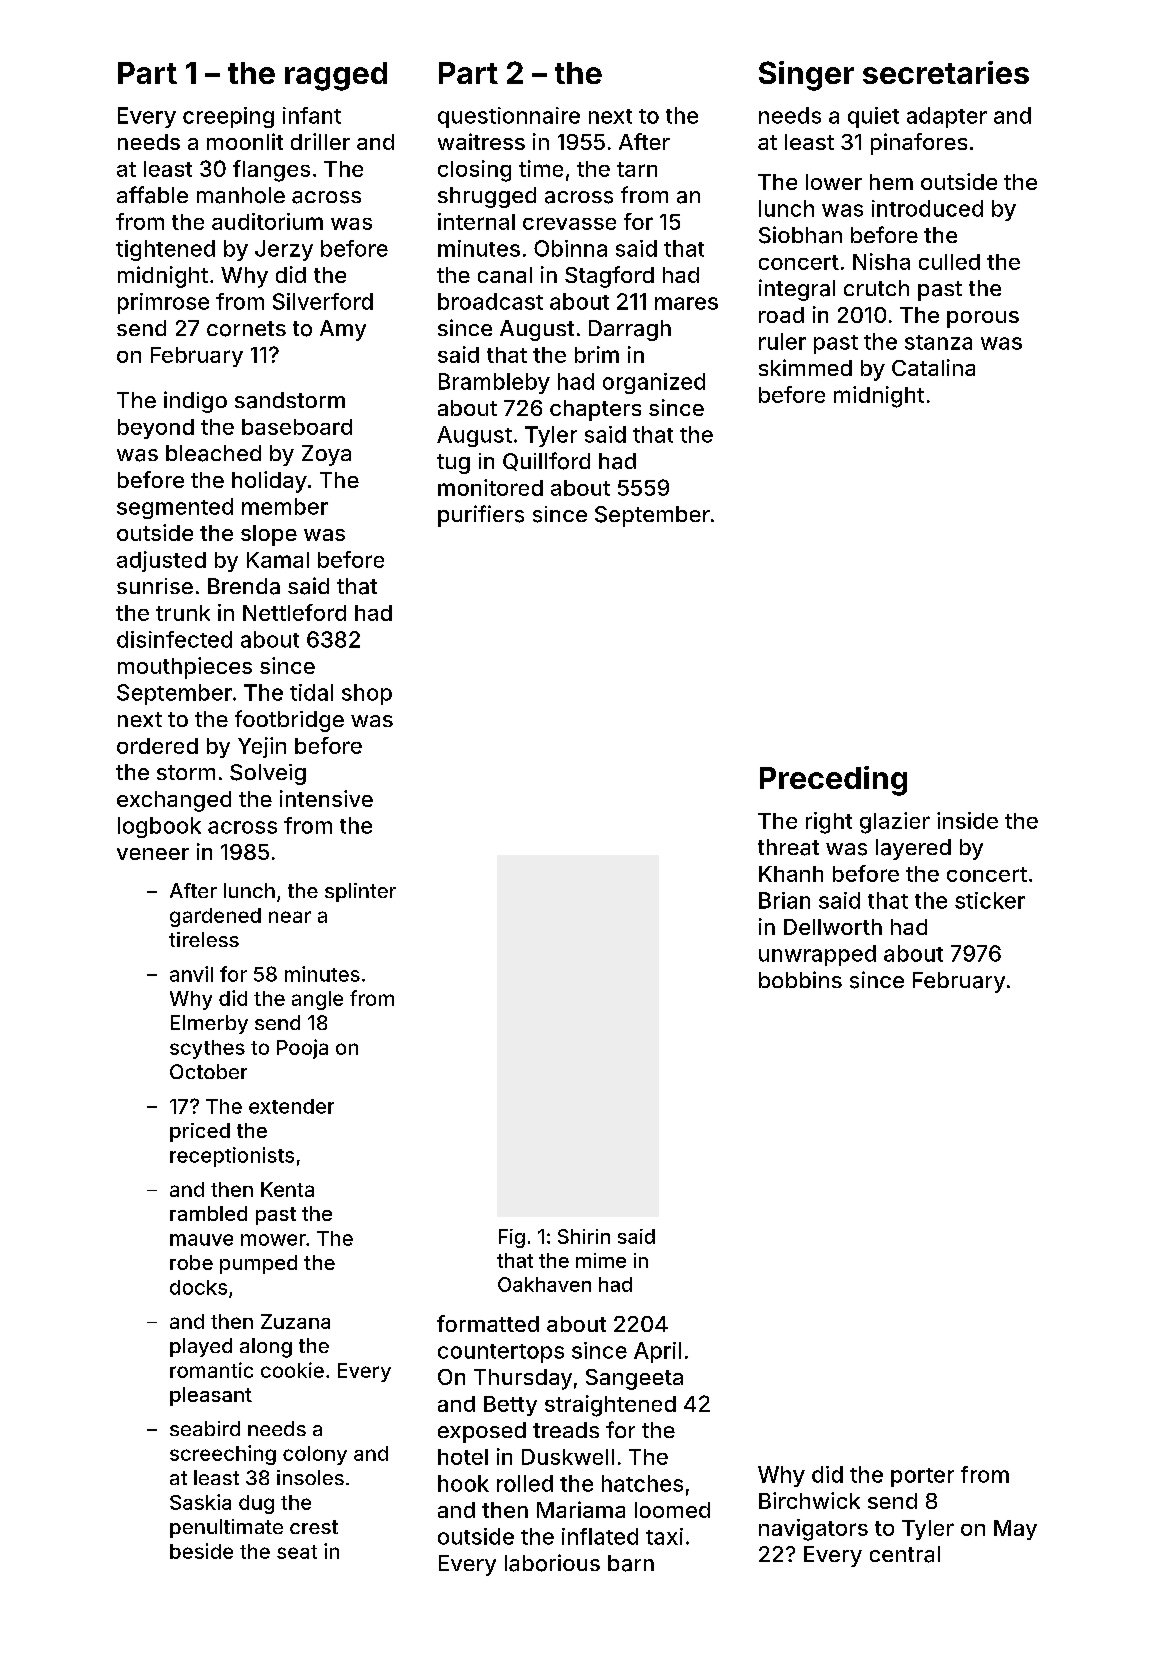 The width and height of the document is (1156, 1675). Describe the element at coordinates (805, 367) in the document. I see `skimmed` at that location.
